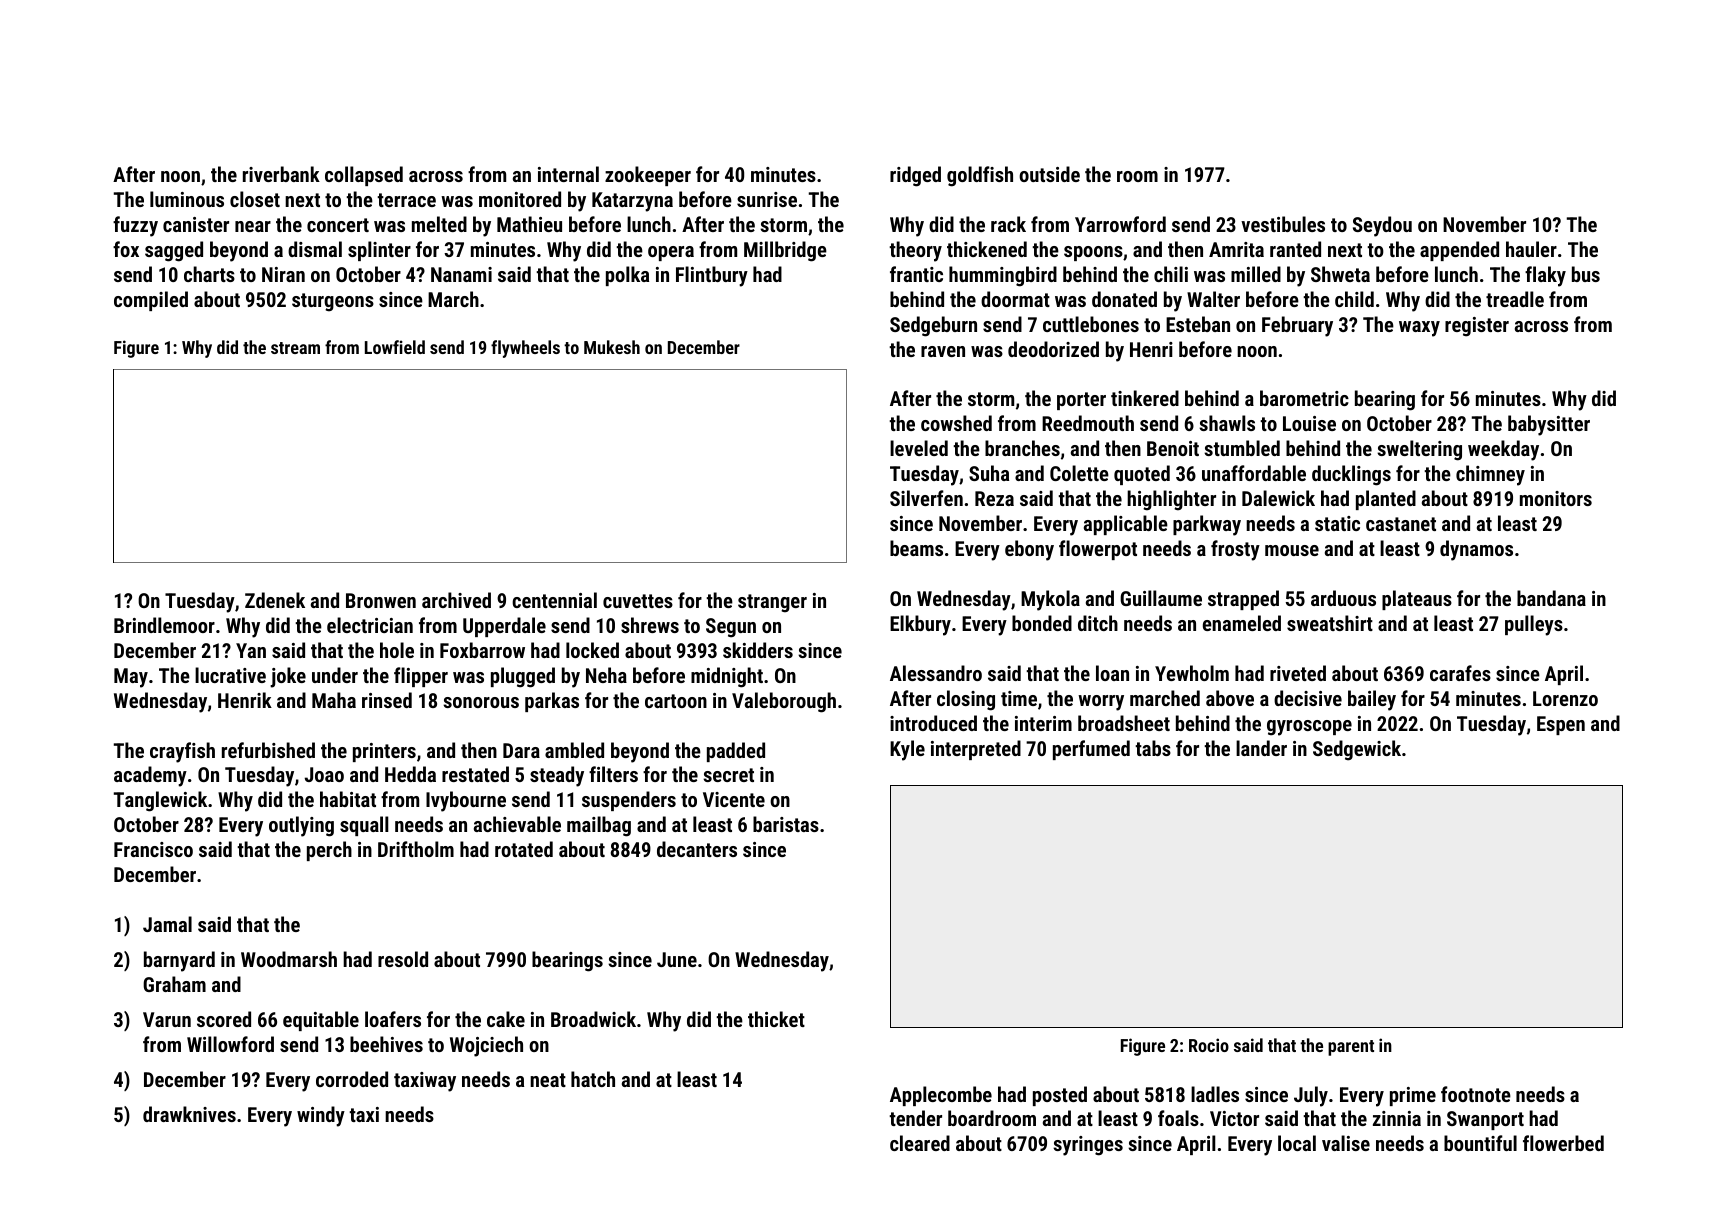 This page has width=1736, height=1227. Describe the element at coordinates (174, 984) in the page. I see `Graham` at that location.
